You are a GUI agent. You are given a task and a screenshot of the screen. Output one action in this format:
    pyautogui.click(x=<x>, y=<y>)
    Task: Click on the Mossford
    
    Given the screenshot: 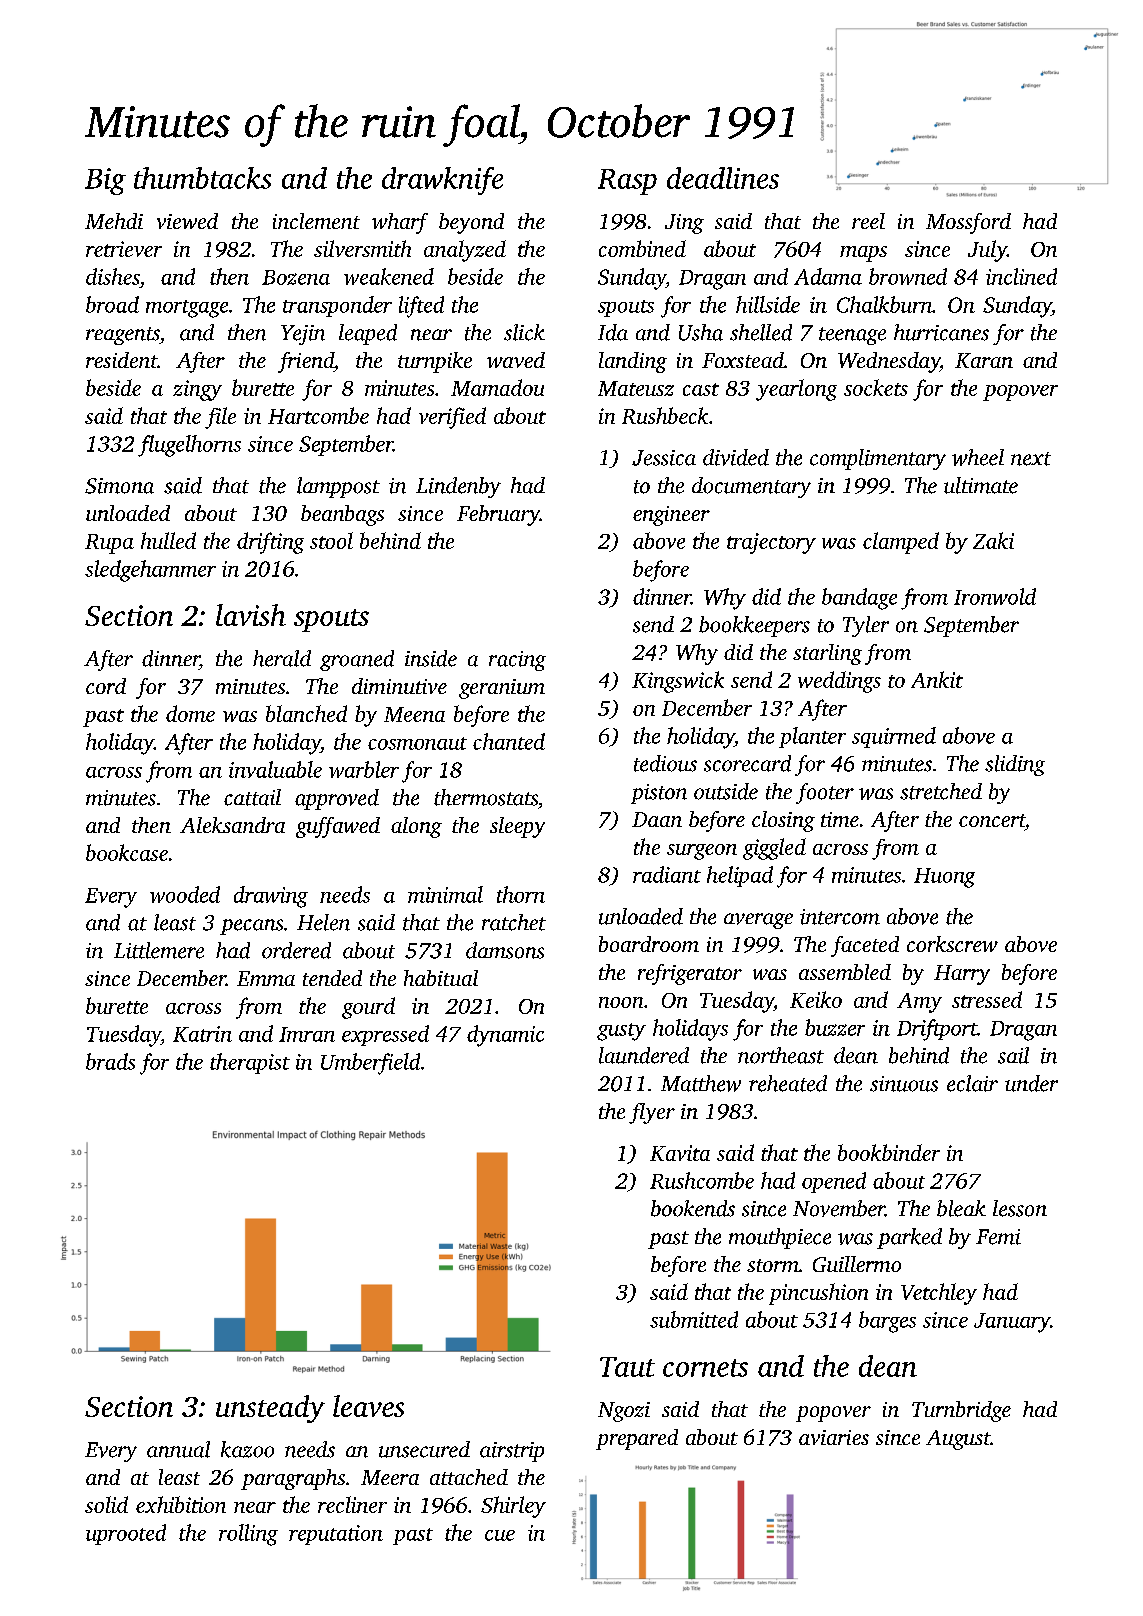 What is the action you would take?
    pyautogui.click(x=968, y=223)
